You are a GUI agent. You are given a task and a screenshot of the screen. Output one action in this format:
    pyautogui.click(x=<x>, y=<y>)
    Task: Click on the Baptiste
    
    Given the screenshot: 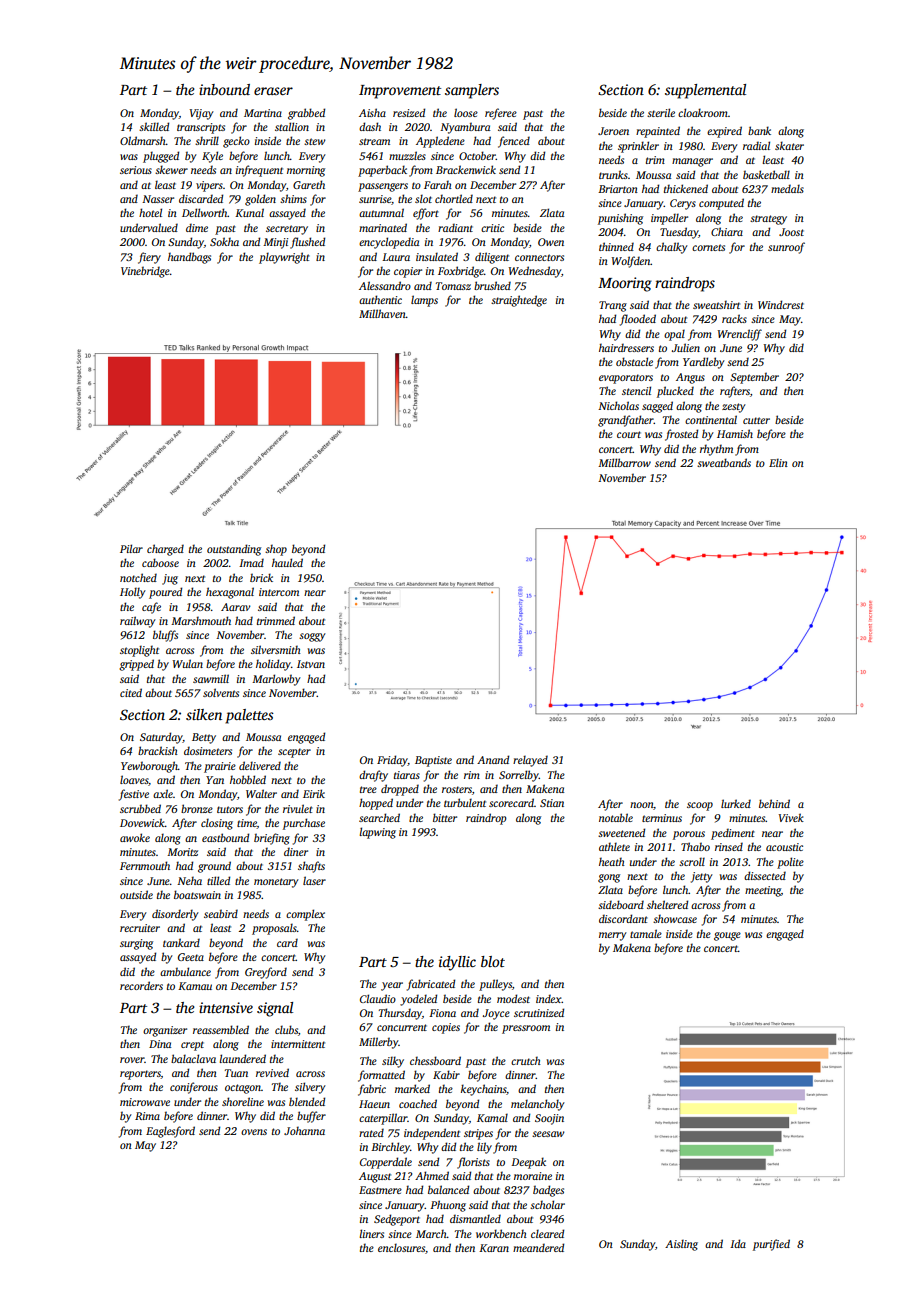 What is the action you would take?
    pyautogui.click(x=433, y=761)
